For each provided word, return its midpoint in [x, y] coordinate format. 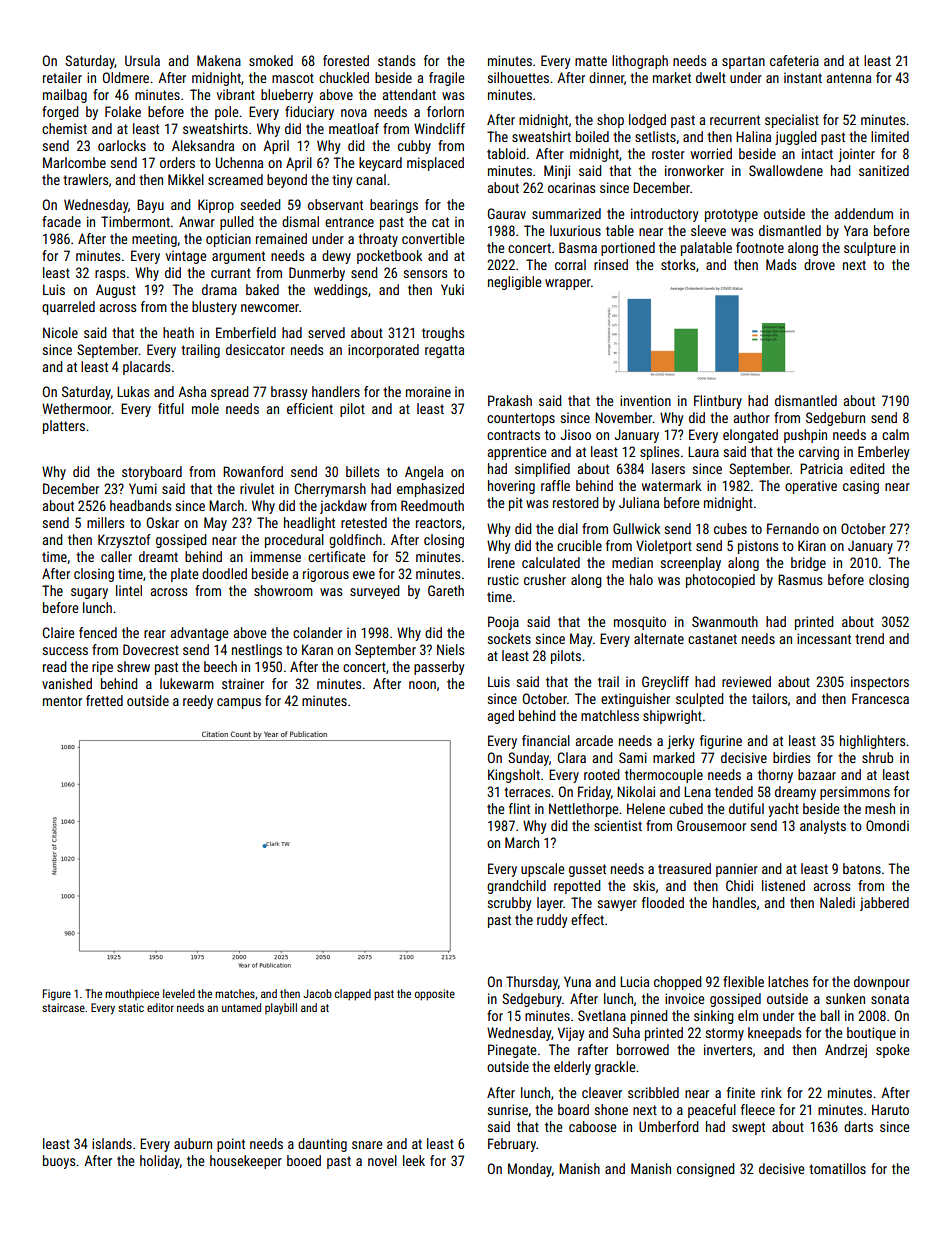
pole [226, 113]
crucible [579, 545]
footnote [760, 247]
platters [64, 427]
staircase [63, 1007]
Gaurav [507, 213]
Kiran [812, 545]
